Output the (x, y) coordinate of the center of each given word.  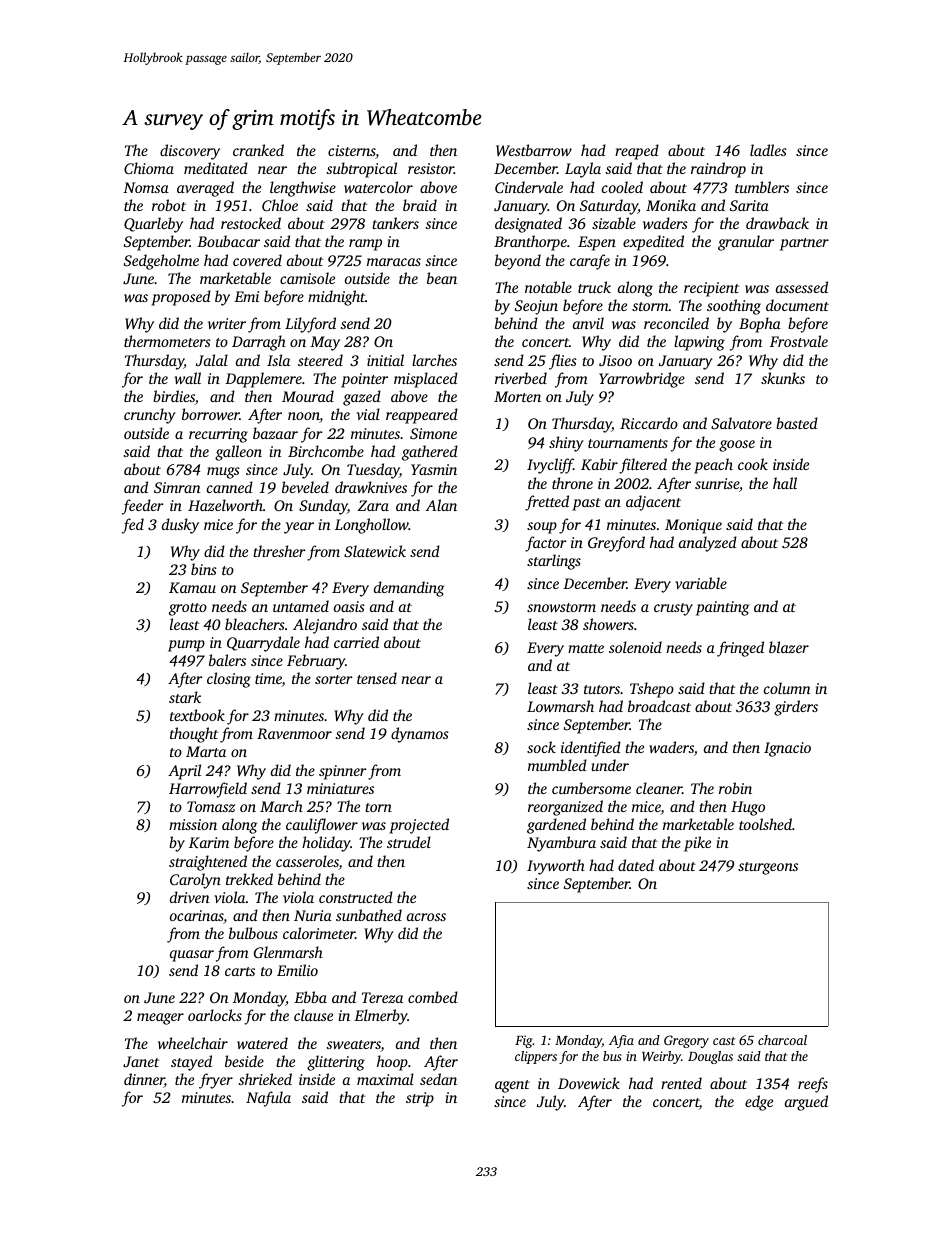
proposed (181, 298)
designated (528, 225)
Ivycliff (550, 466)
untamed (301, 606)
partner (804, 244)
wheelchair (193, 1043)
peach (713, 466)
